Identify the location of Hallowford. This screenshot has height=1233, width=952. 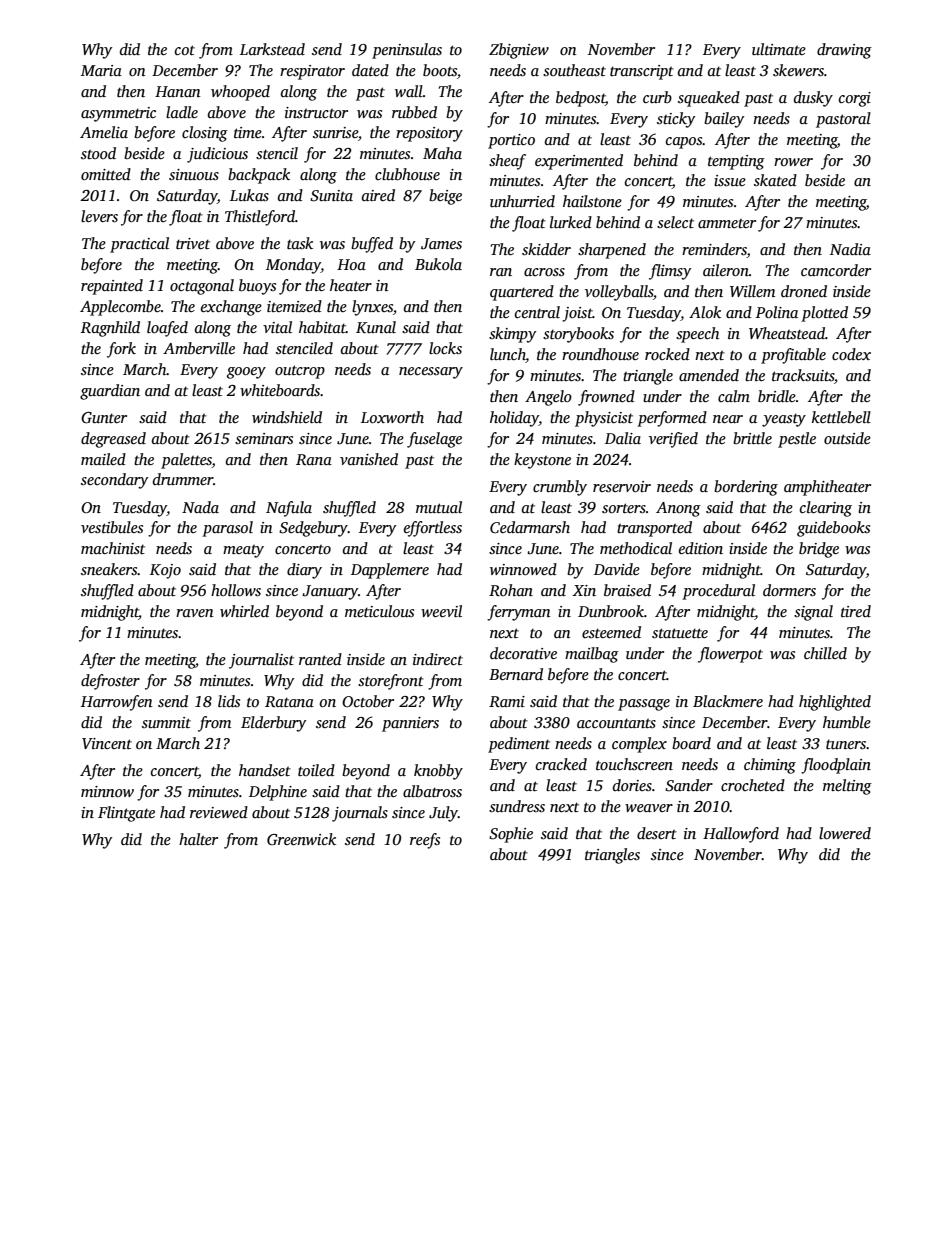
(741, 835).
